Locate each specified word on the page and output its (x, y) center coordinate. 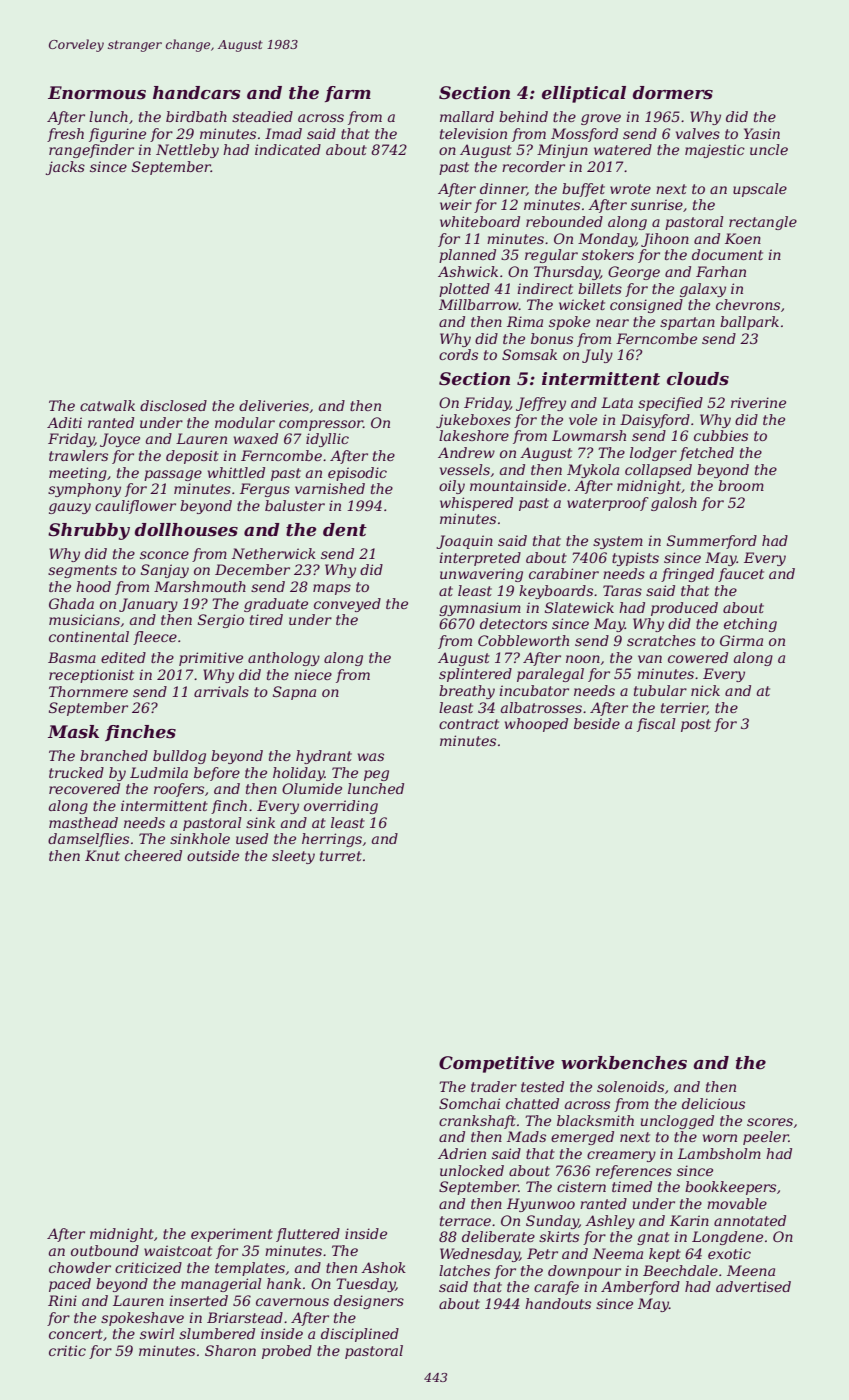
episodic (357, 474)
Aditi (64, 422)
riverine (758, 402)
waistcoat (178, 1250)
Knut (102, 855)
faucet (741, 575)
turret (341, 856)
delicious (713, 1103)
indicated (288, 149)
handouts (558, 1303)
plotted (464, 290)
